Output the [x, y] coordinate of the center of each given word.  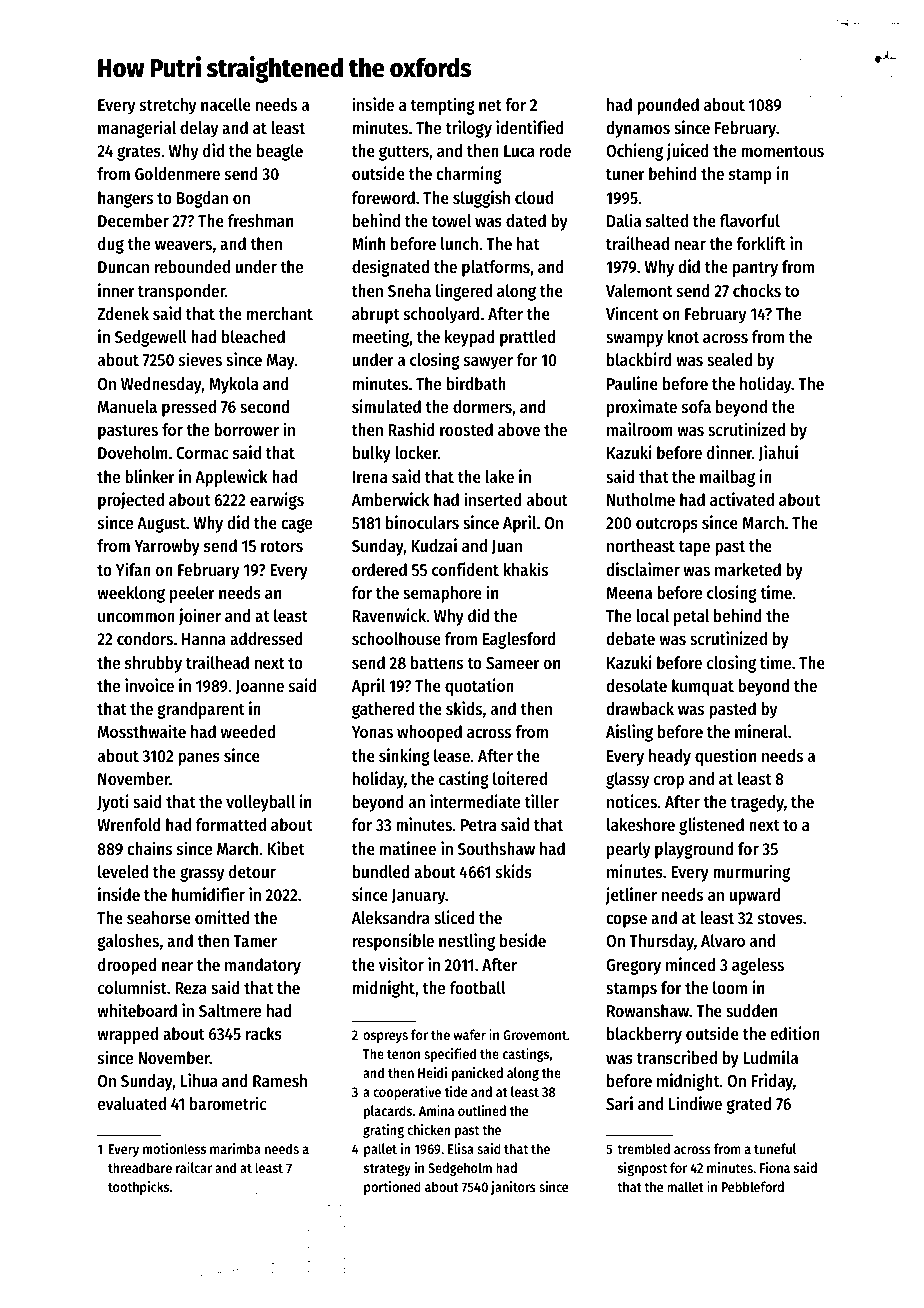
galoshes [128, 942]
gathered [383, 710]
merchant [280, 313]
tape [694, 548]
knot [683, 336]
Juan [507, 547]
